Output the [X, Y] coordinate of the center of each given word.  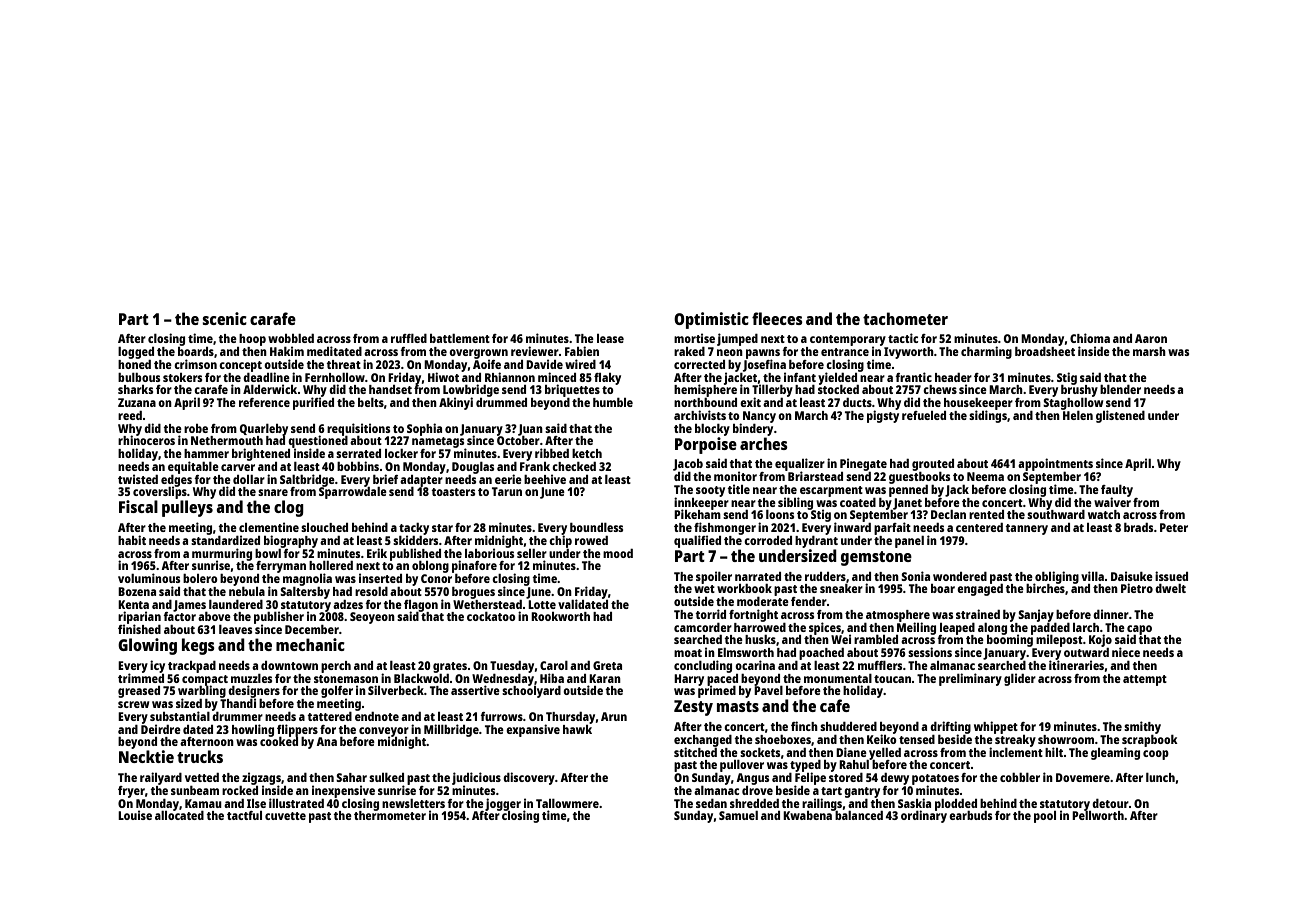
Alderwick [270, 389]
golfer [337, 692]
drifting [950, 727]
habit [132, 540]
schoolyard [531, 692]
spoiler [714, 577]
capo [1139, 630]
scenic [224, 318]
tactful [244, 815]
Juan [530, 430]
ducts [857, 402]
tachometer [905, 318]
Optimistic [711, 320]
